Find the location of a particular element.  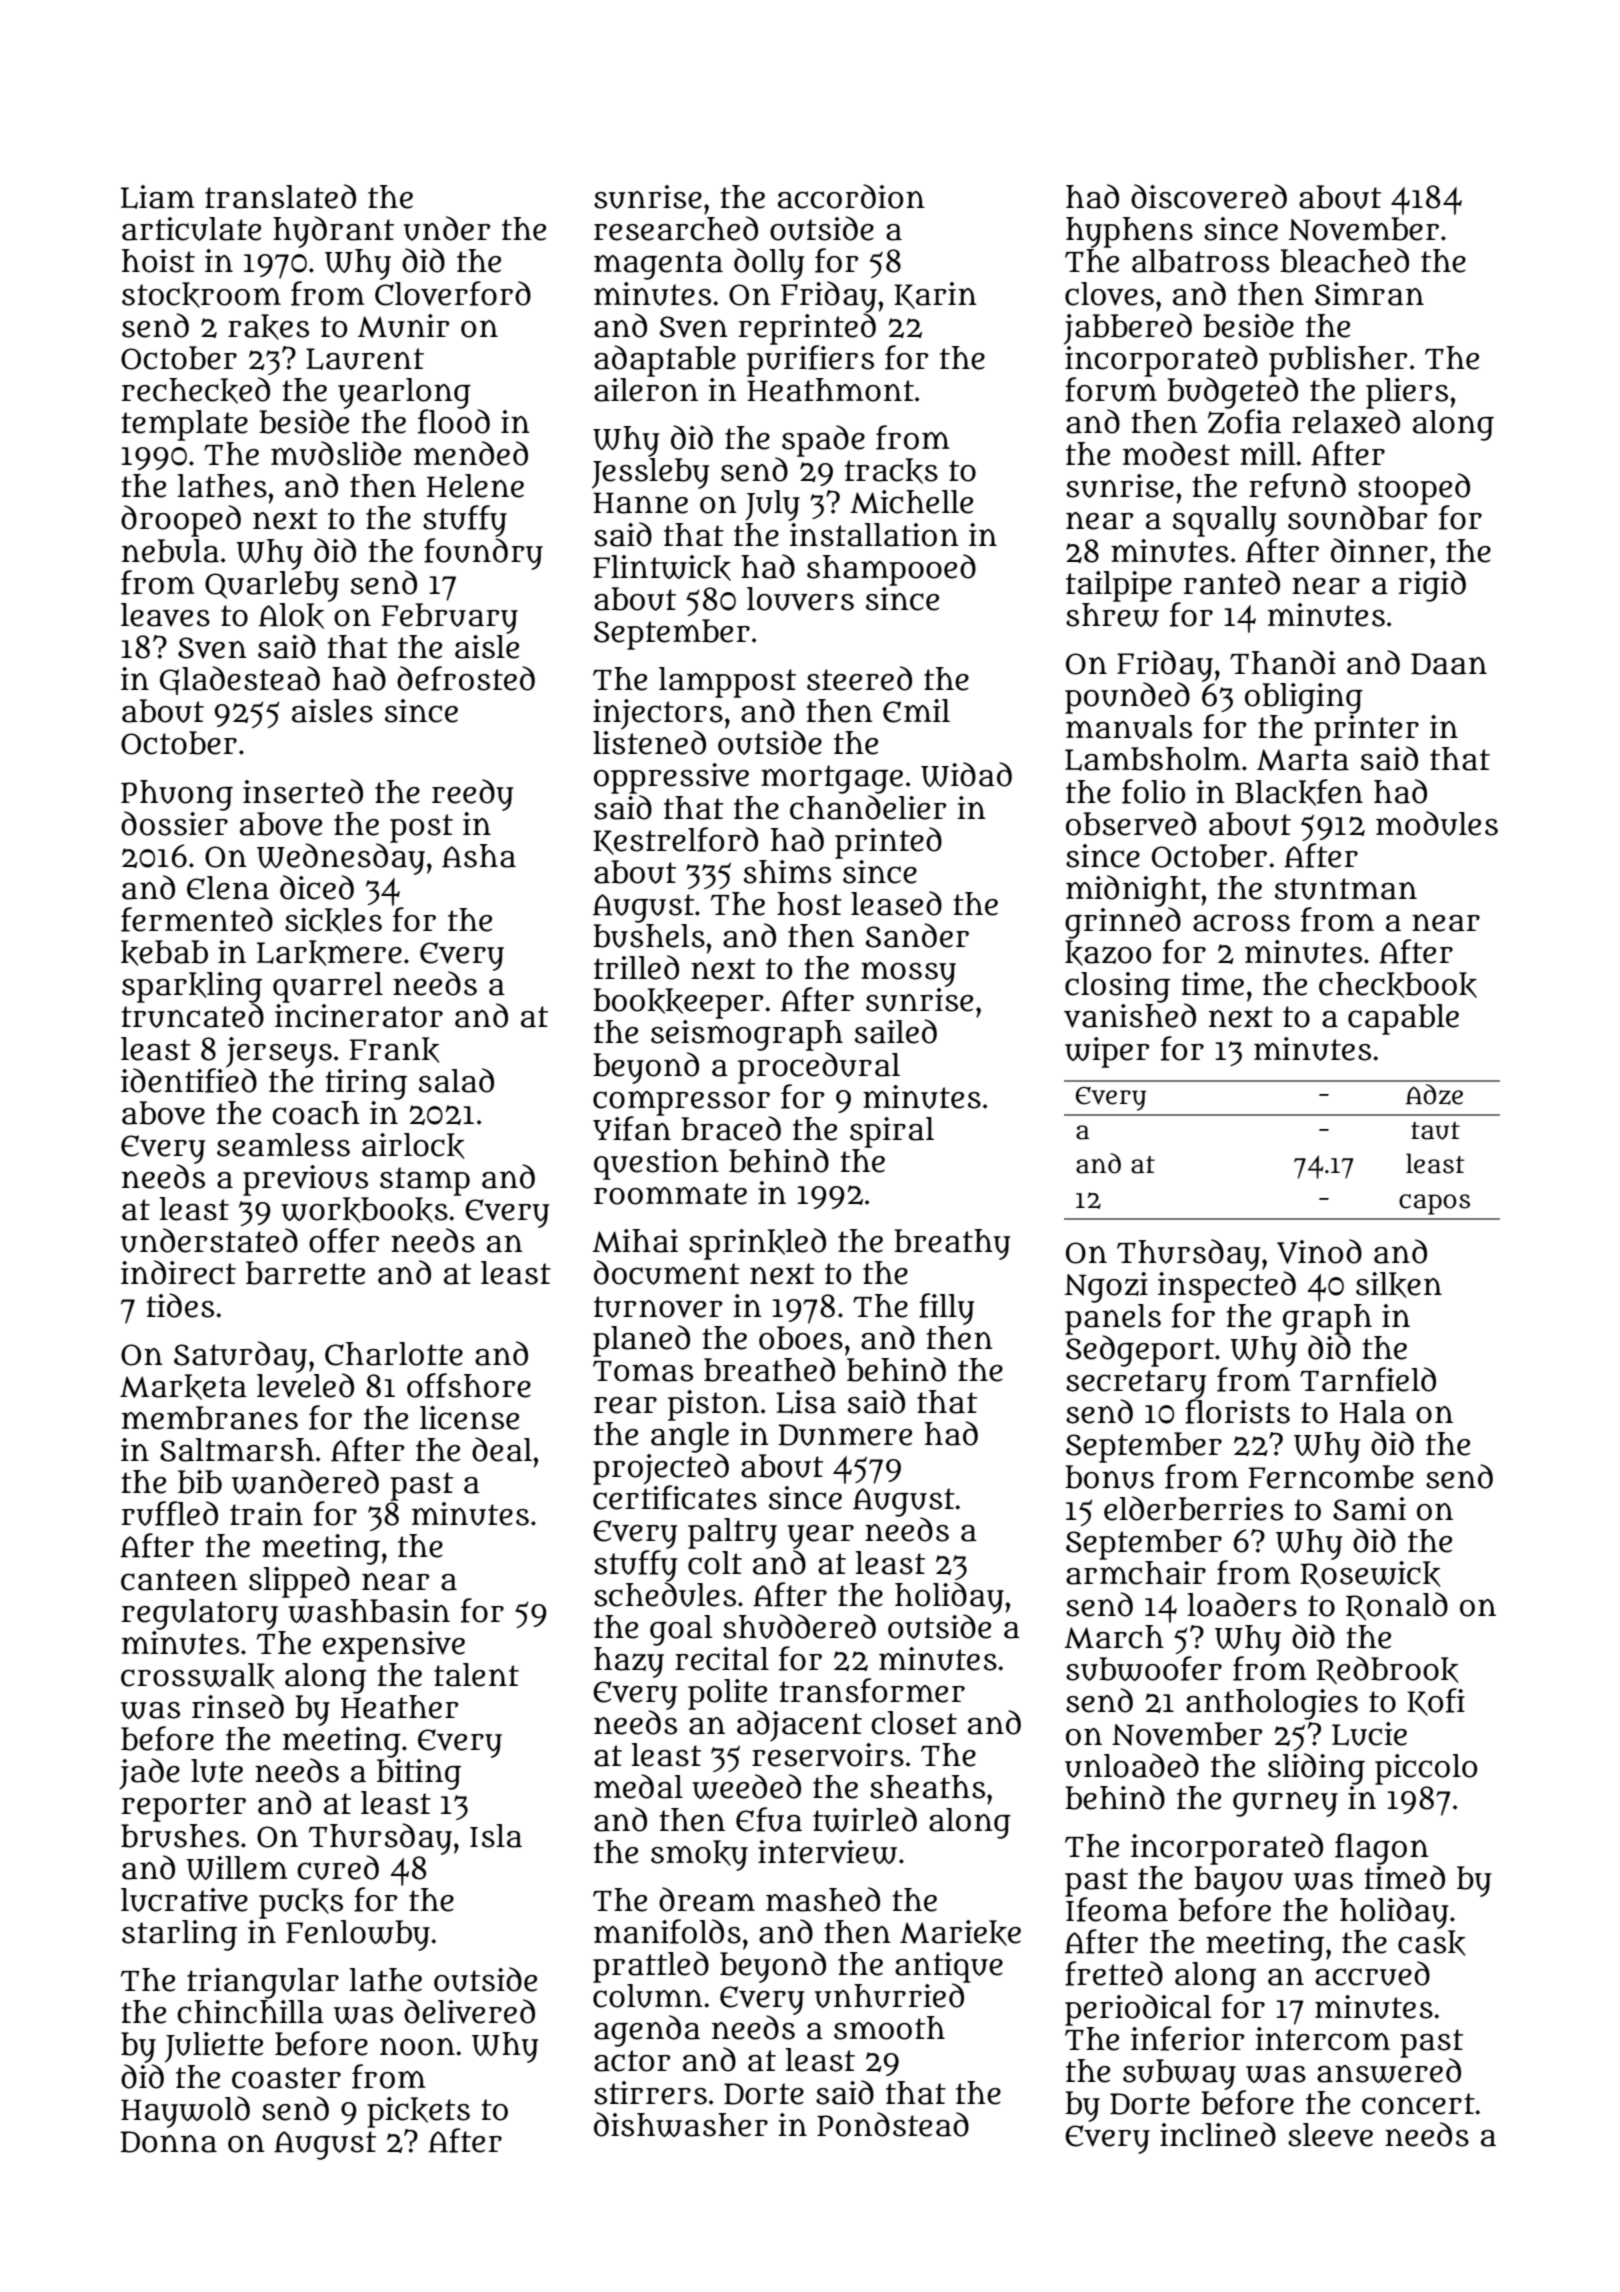

Ngozi is located at coordinates (1106, 1287).
